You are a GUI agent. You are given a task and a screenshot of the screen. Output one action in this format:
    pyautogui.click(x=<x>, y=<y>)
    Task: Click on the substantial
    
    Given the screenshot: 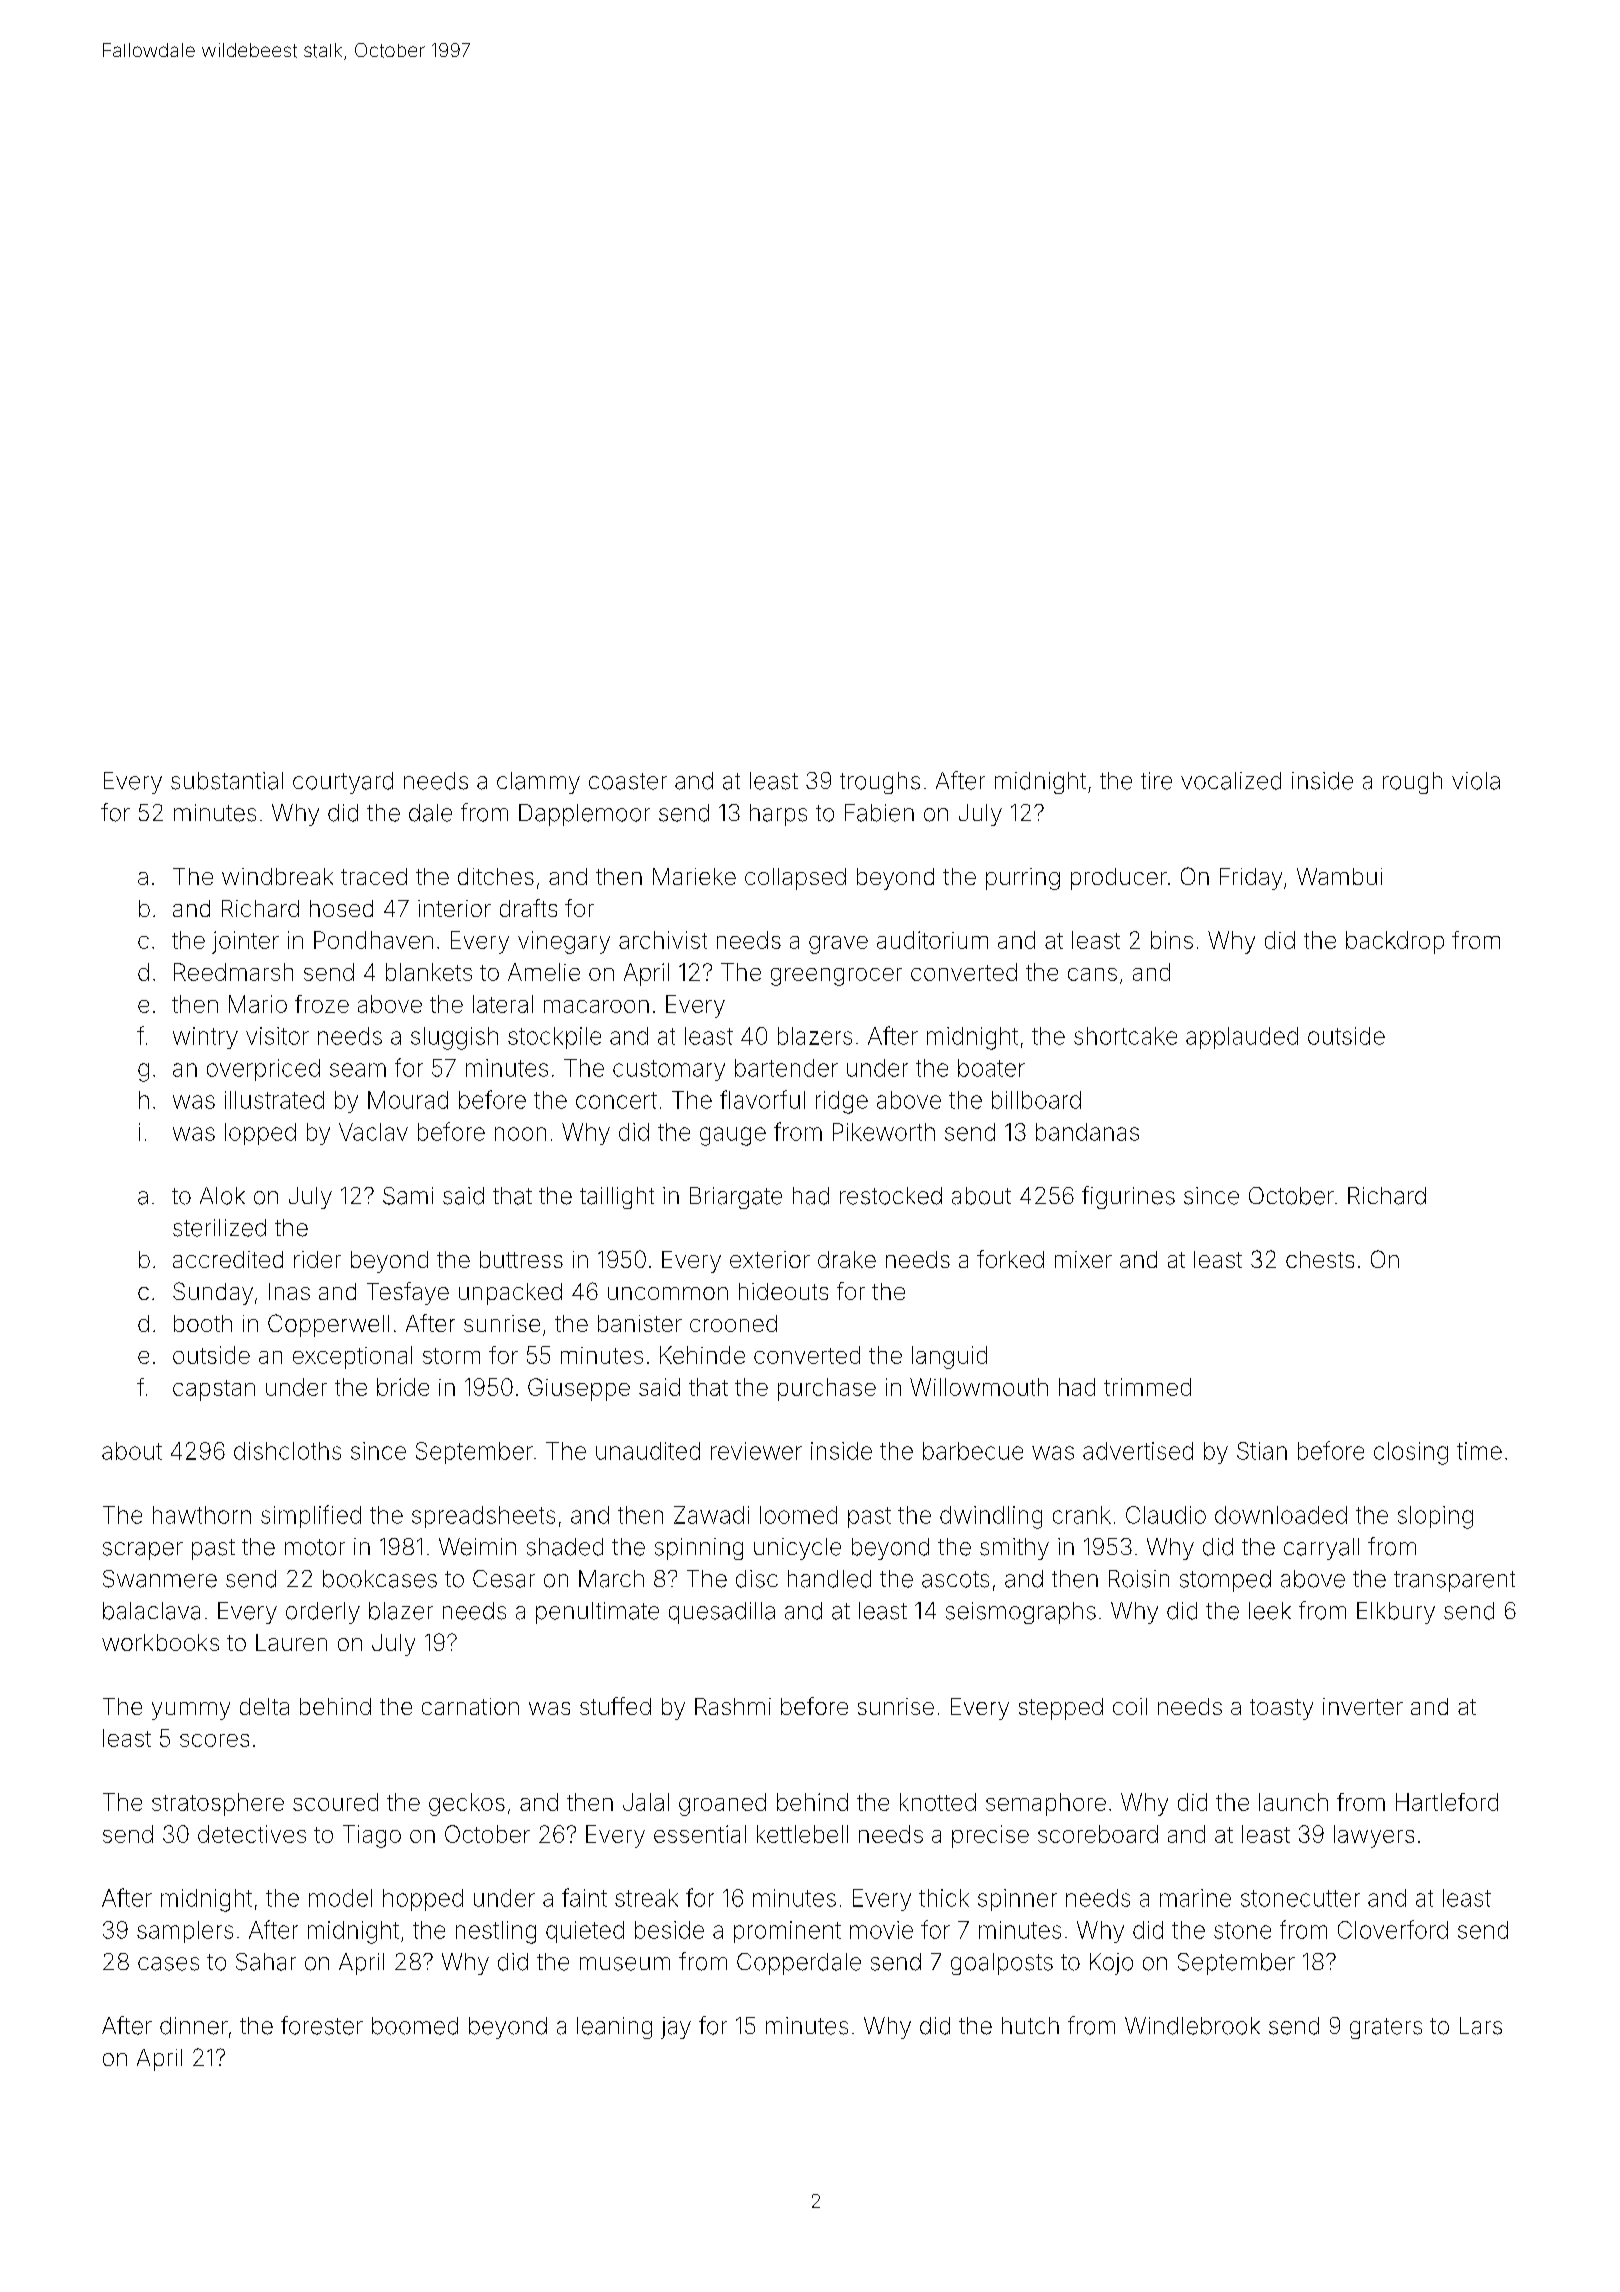 What is the action you would take?
    pyautogui.click(x=227, y=781)
